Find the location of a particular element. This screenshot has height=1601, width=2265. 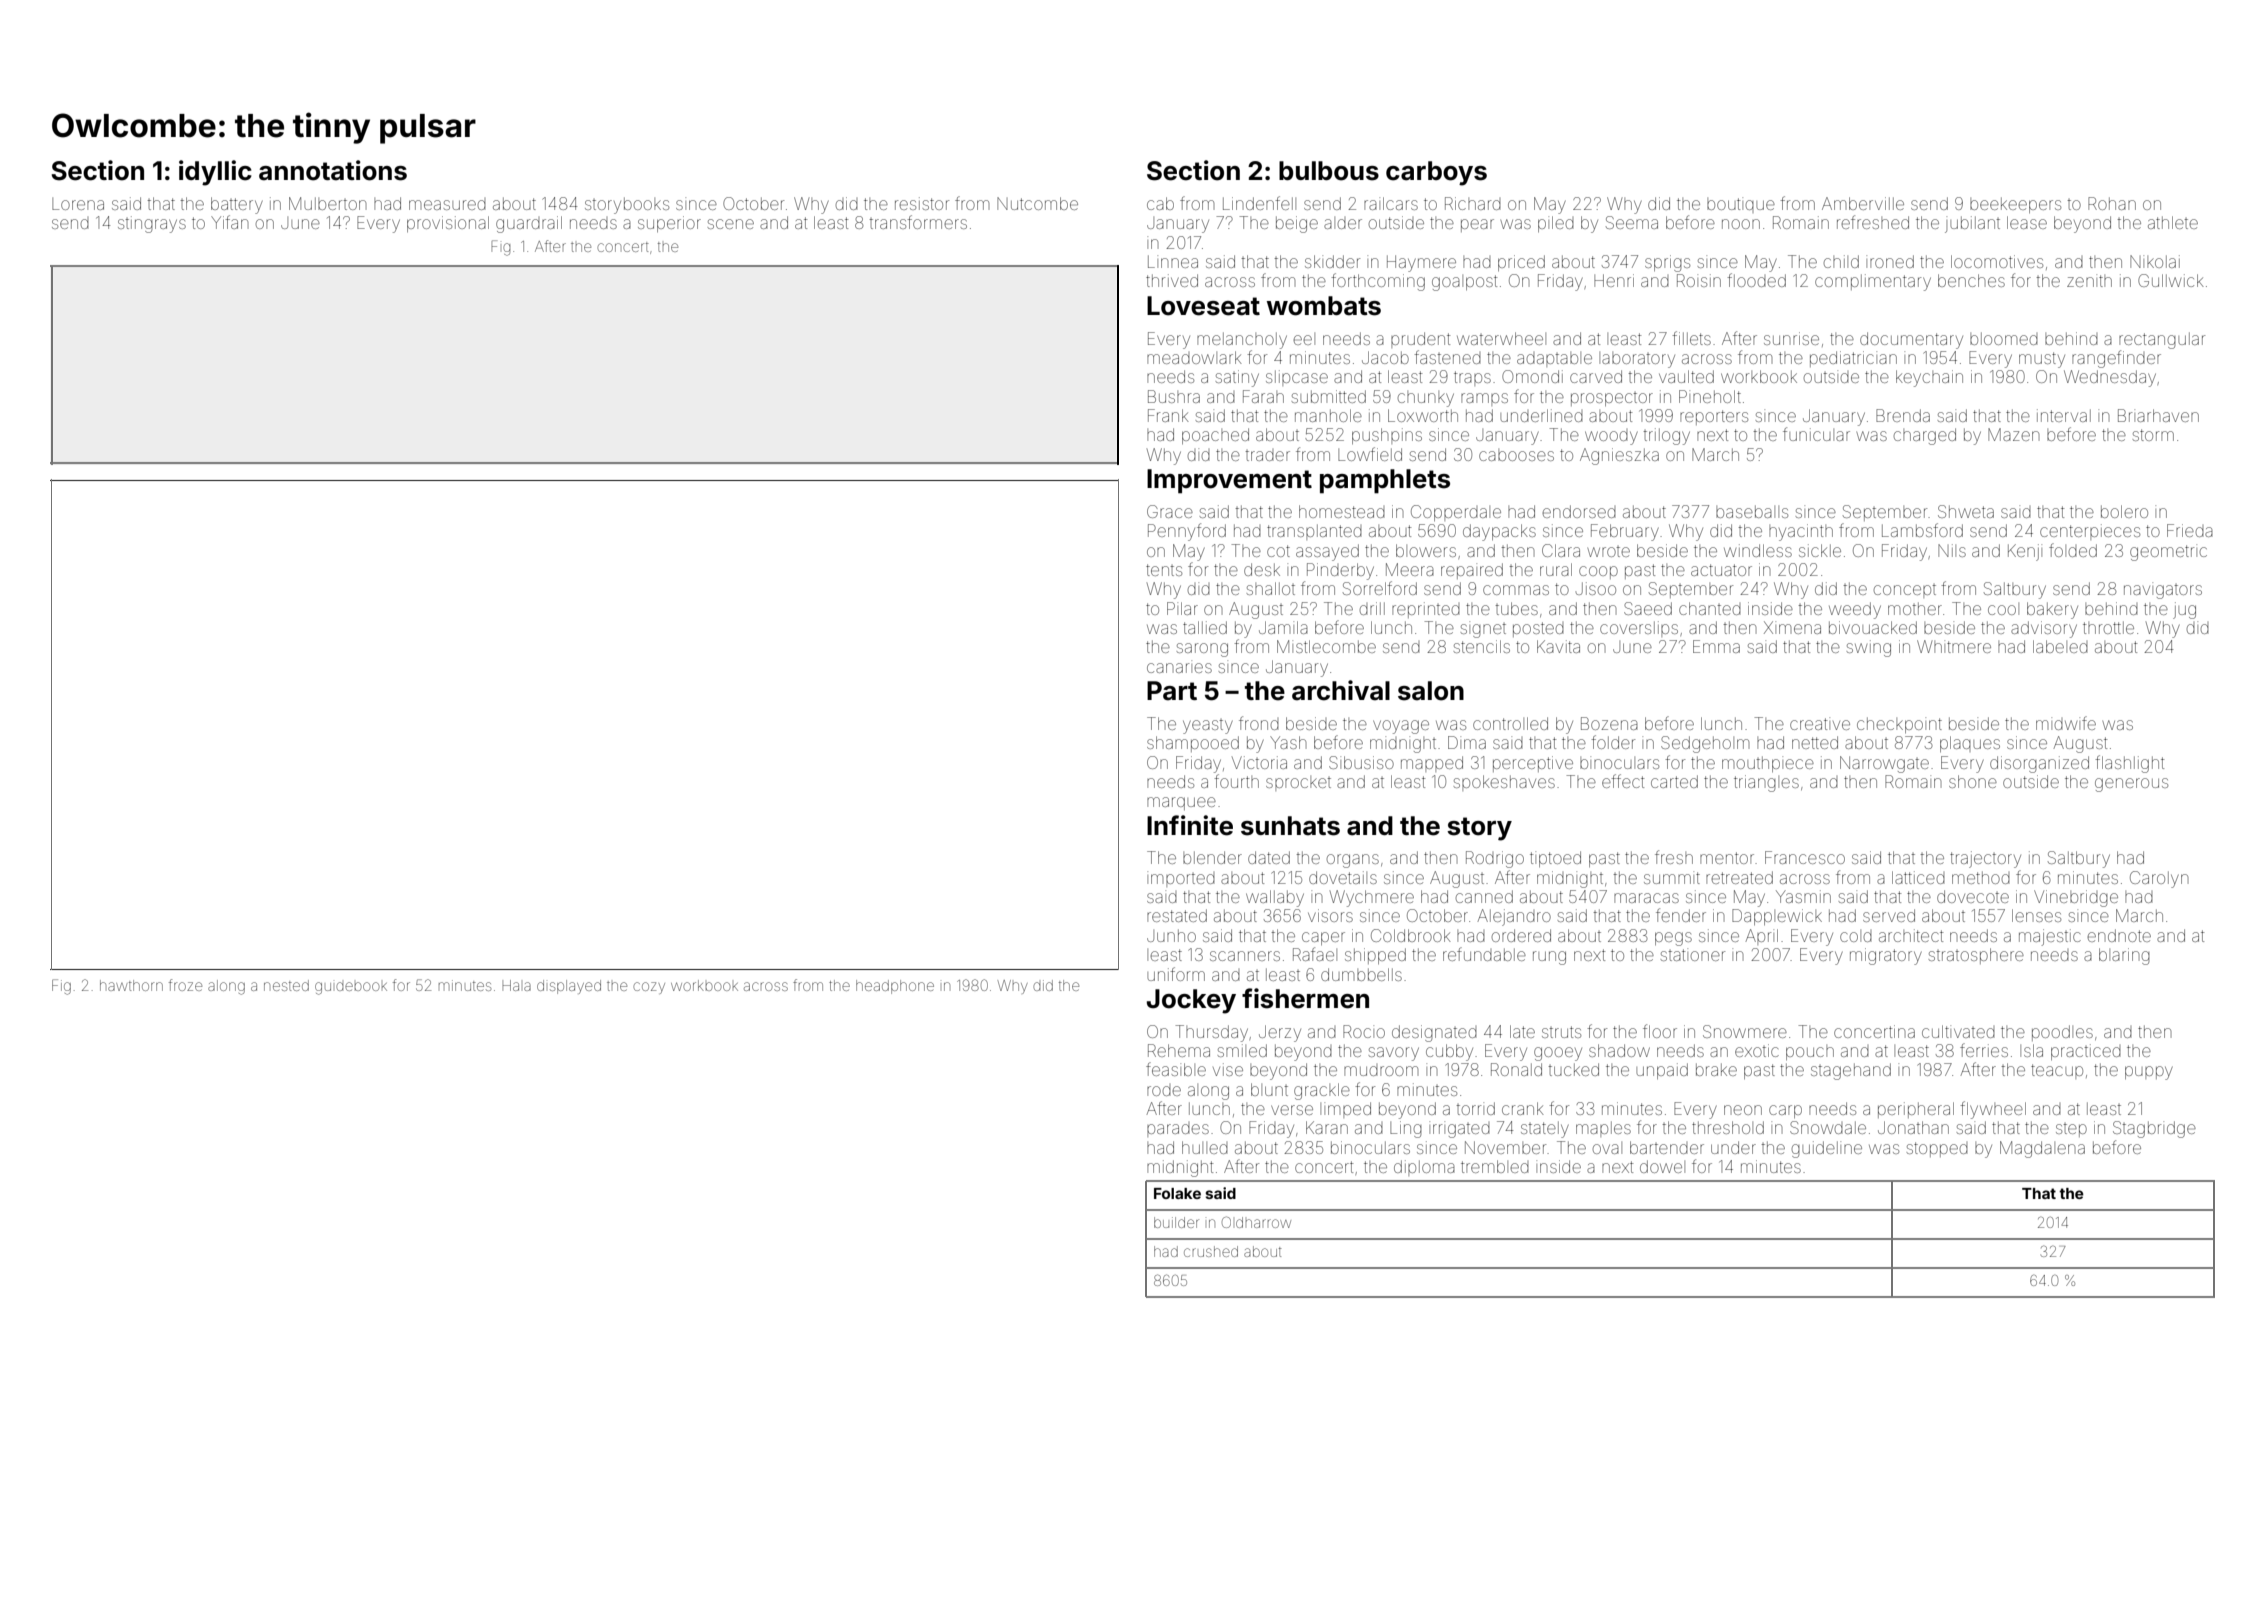

hawthorn is located at coordinates (131, 985).
